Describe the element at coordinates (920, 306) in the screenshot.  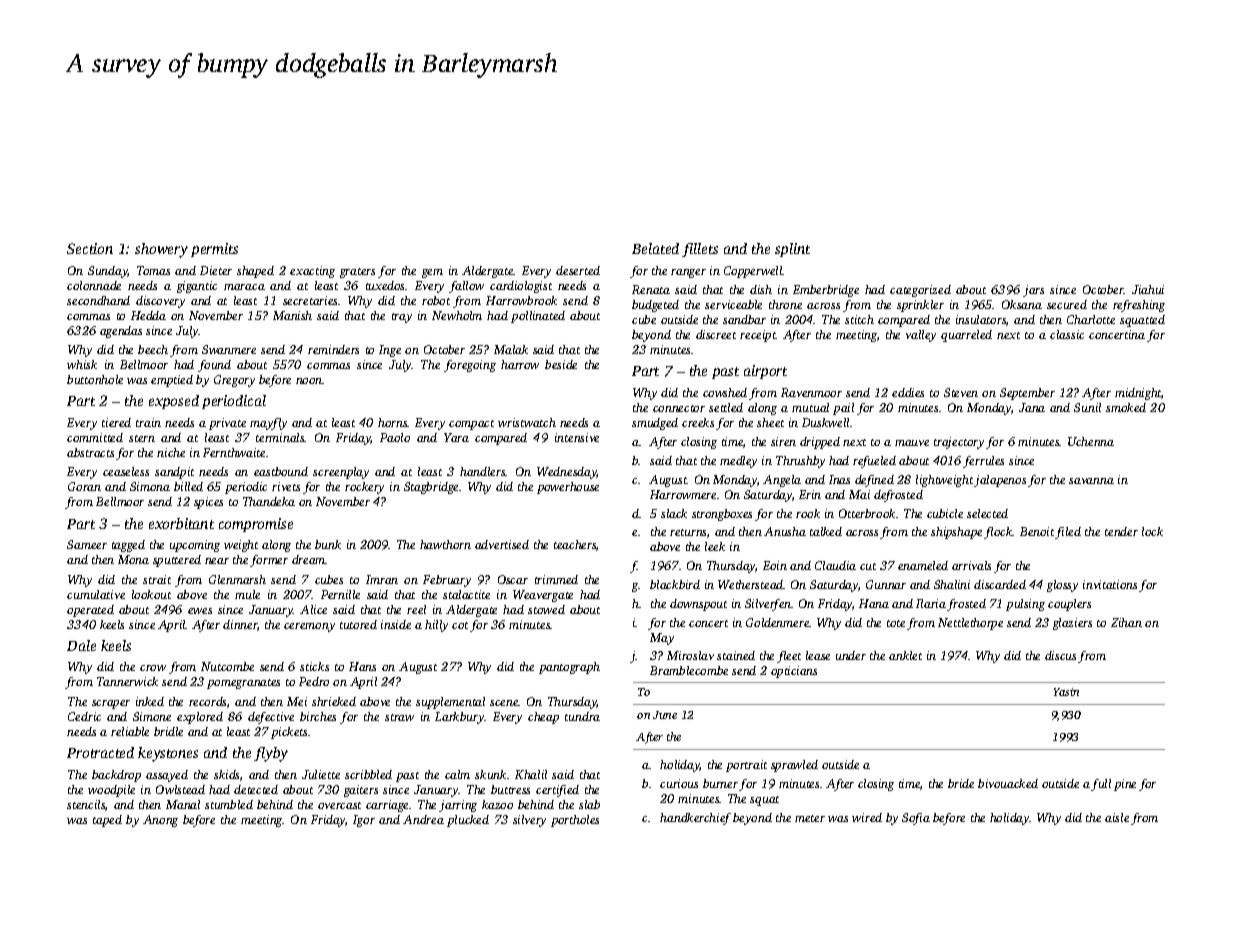
I see `sprinkler` at that location.
